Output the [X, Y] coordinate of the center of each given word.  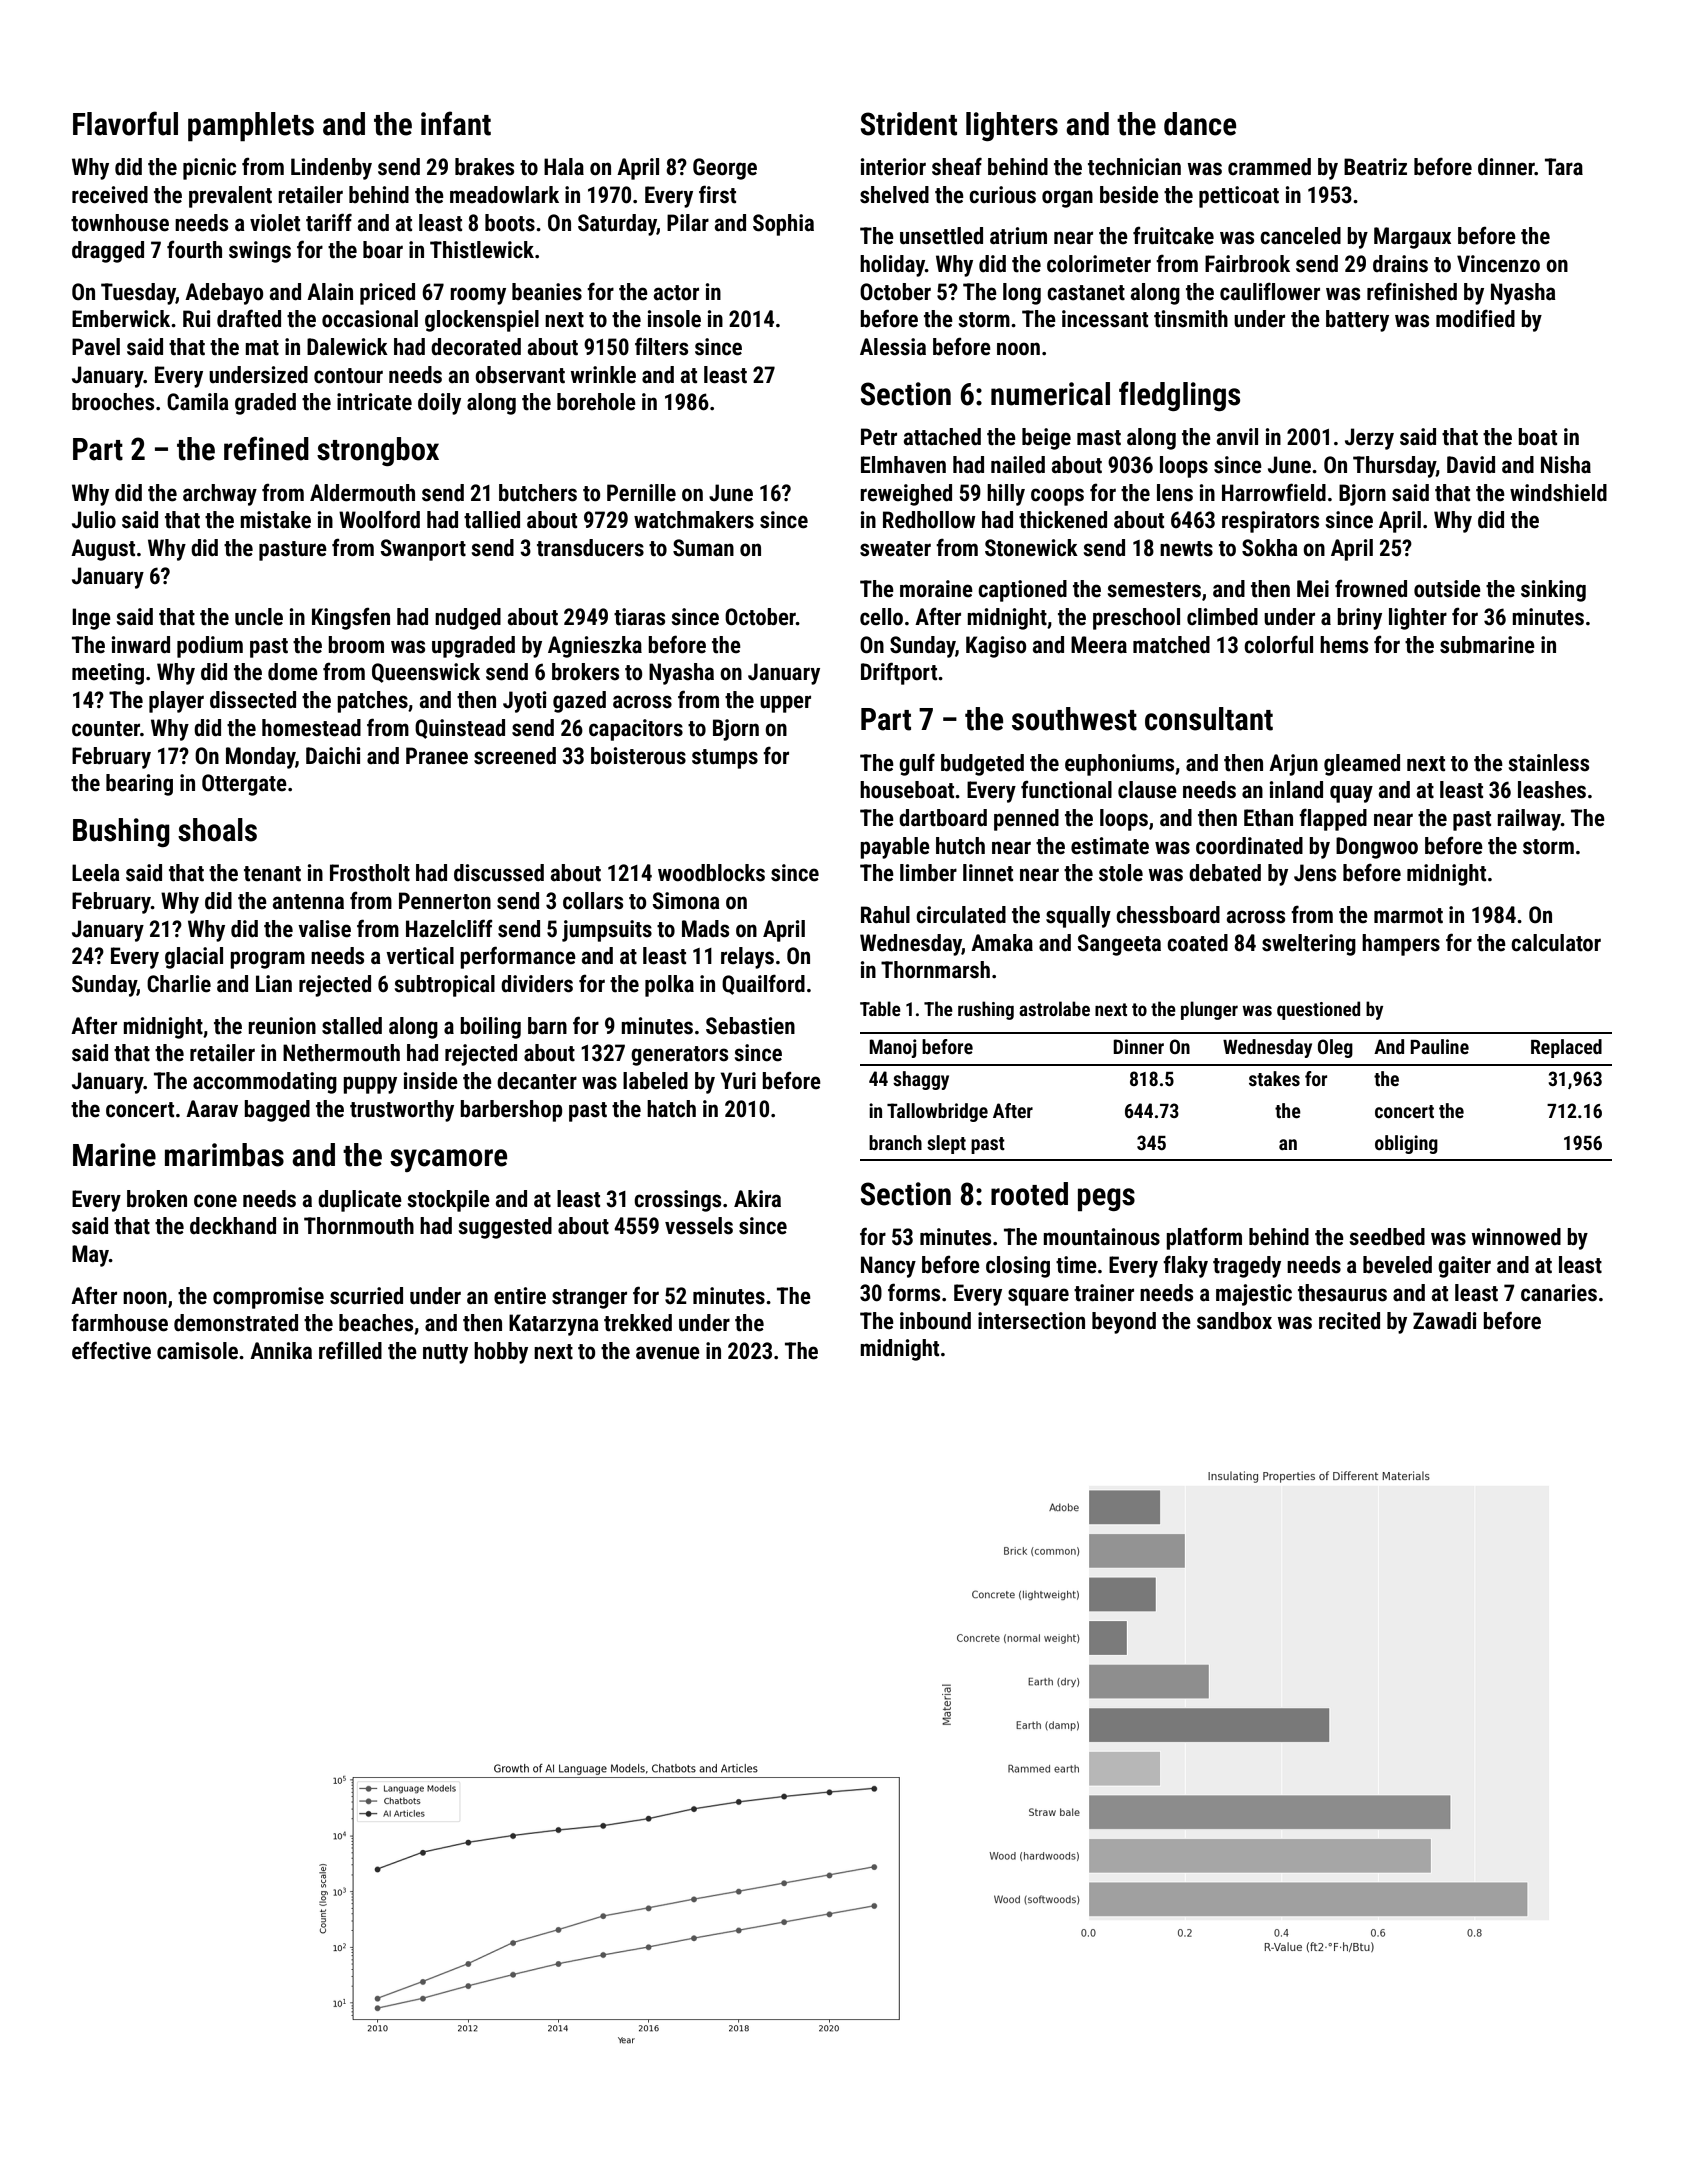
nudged [468, 619]
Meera [1099, 645]
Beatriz [1375, 167]
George [725, 169]
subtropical [445, 986]
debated [1225, 873]
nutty [445, 1354]
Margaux [1412, 238]
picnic [209, 169]
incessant [1105, 319]
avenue [668, 1353]
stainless [1549, 763]
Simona [686, 901]
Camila [198, 402]
